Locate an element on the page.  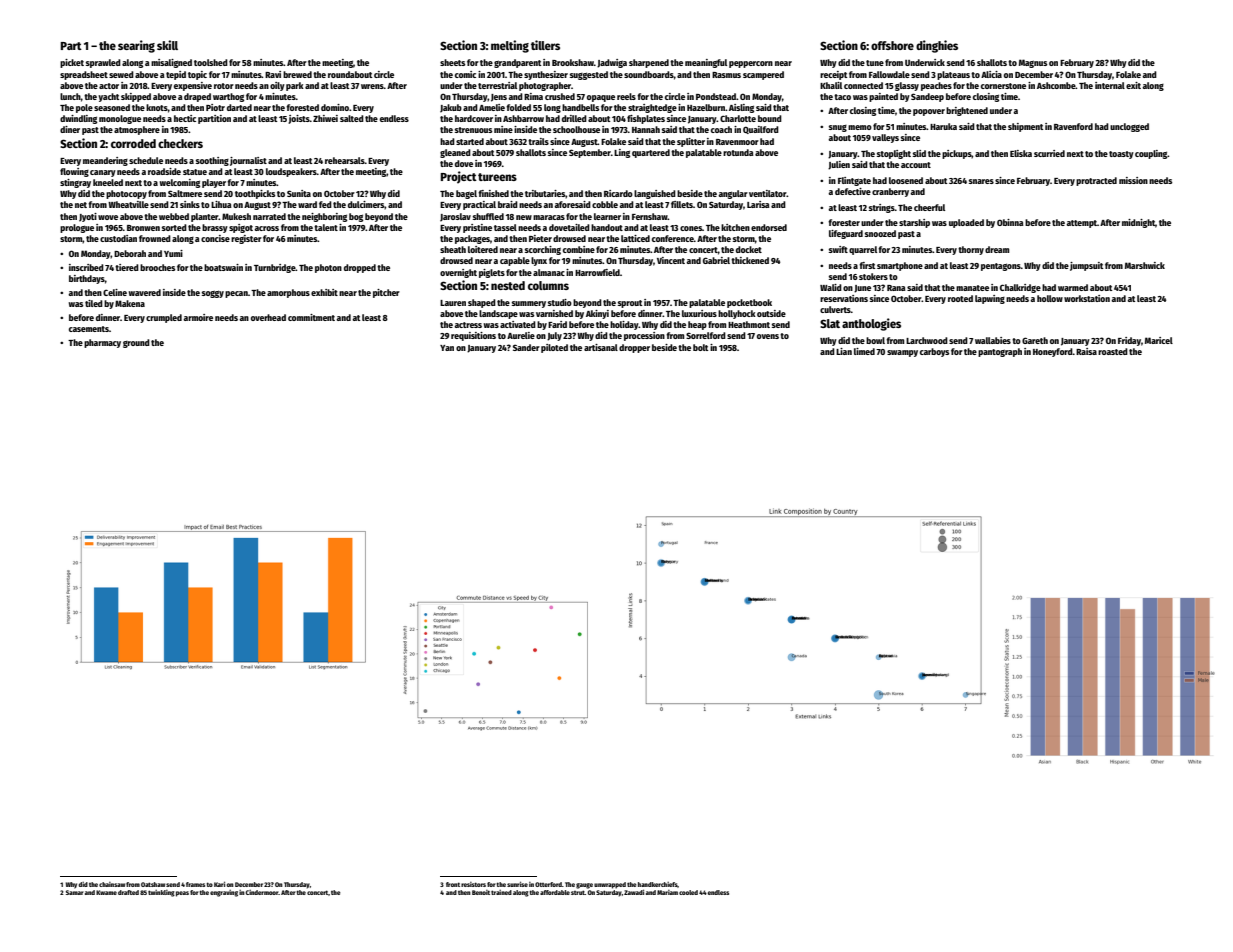
unwrapped is located at coordinates (610, 885).
